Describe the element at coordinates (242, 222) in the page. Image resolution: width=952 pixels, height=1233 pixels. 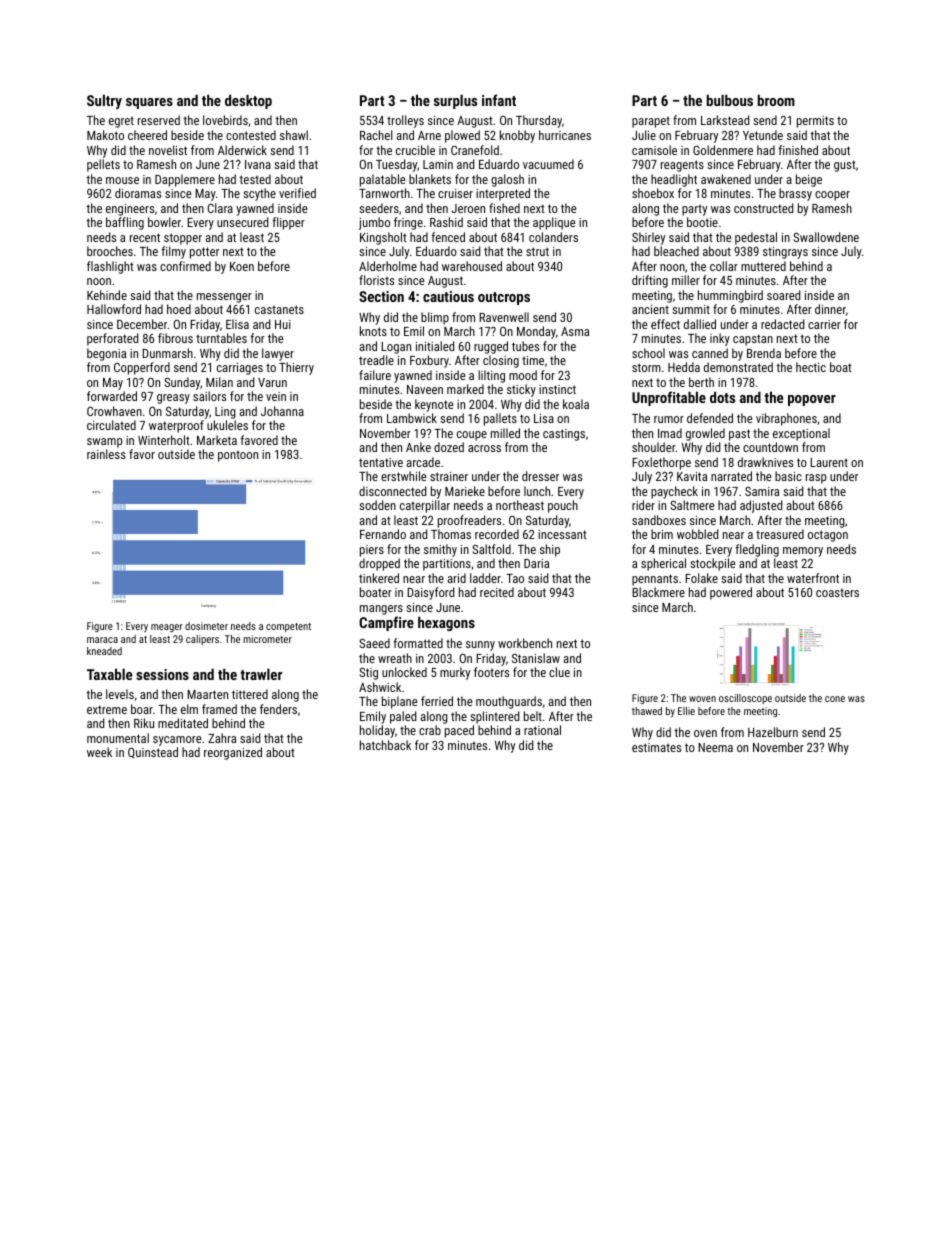
I see `unsecured` at that location.
